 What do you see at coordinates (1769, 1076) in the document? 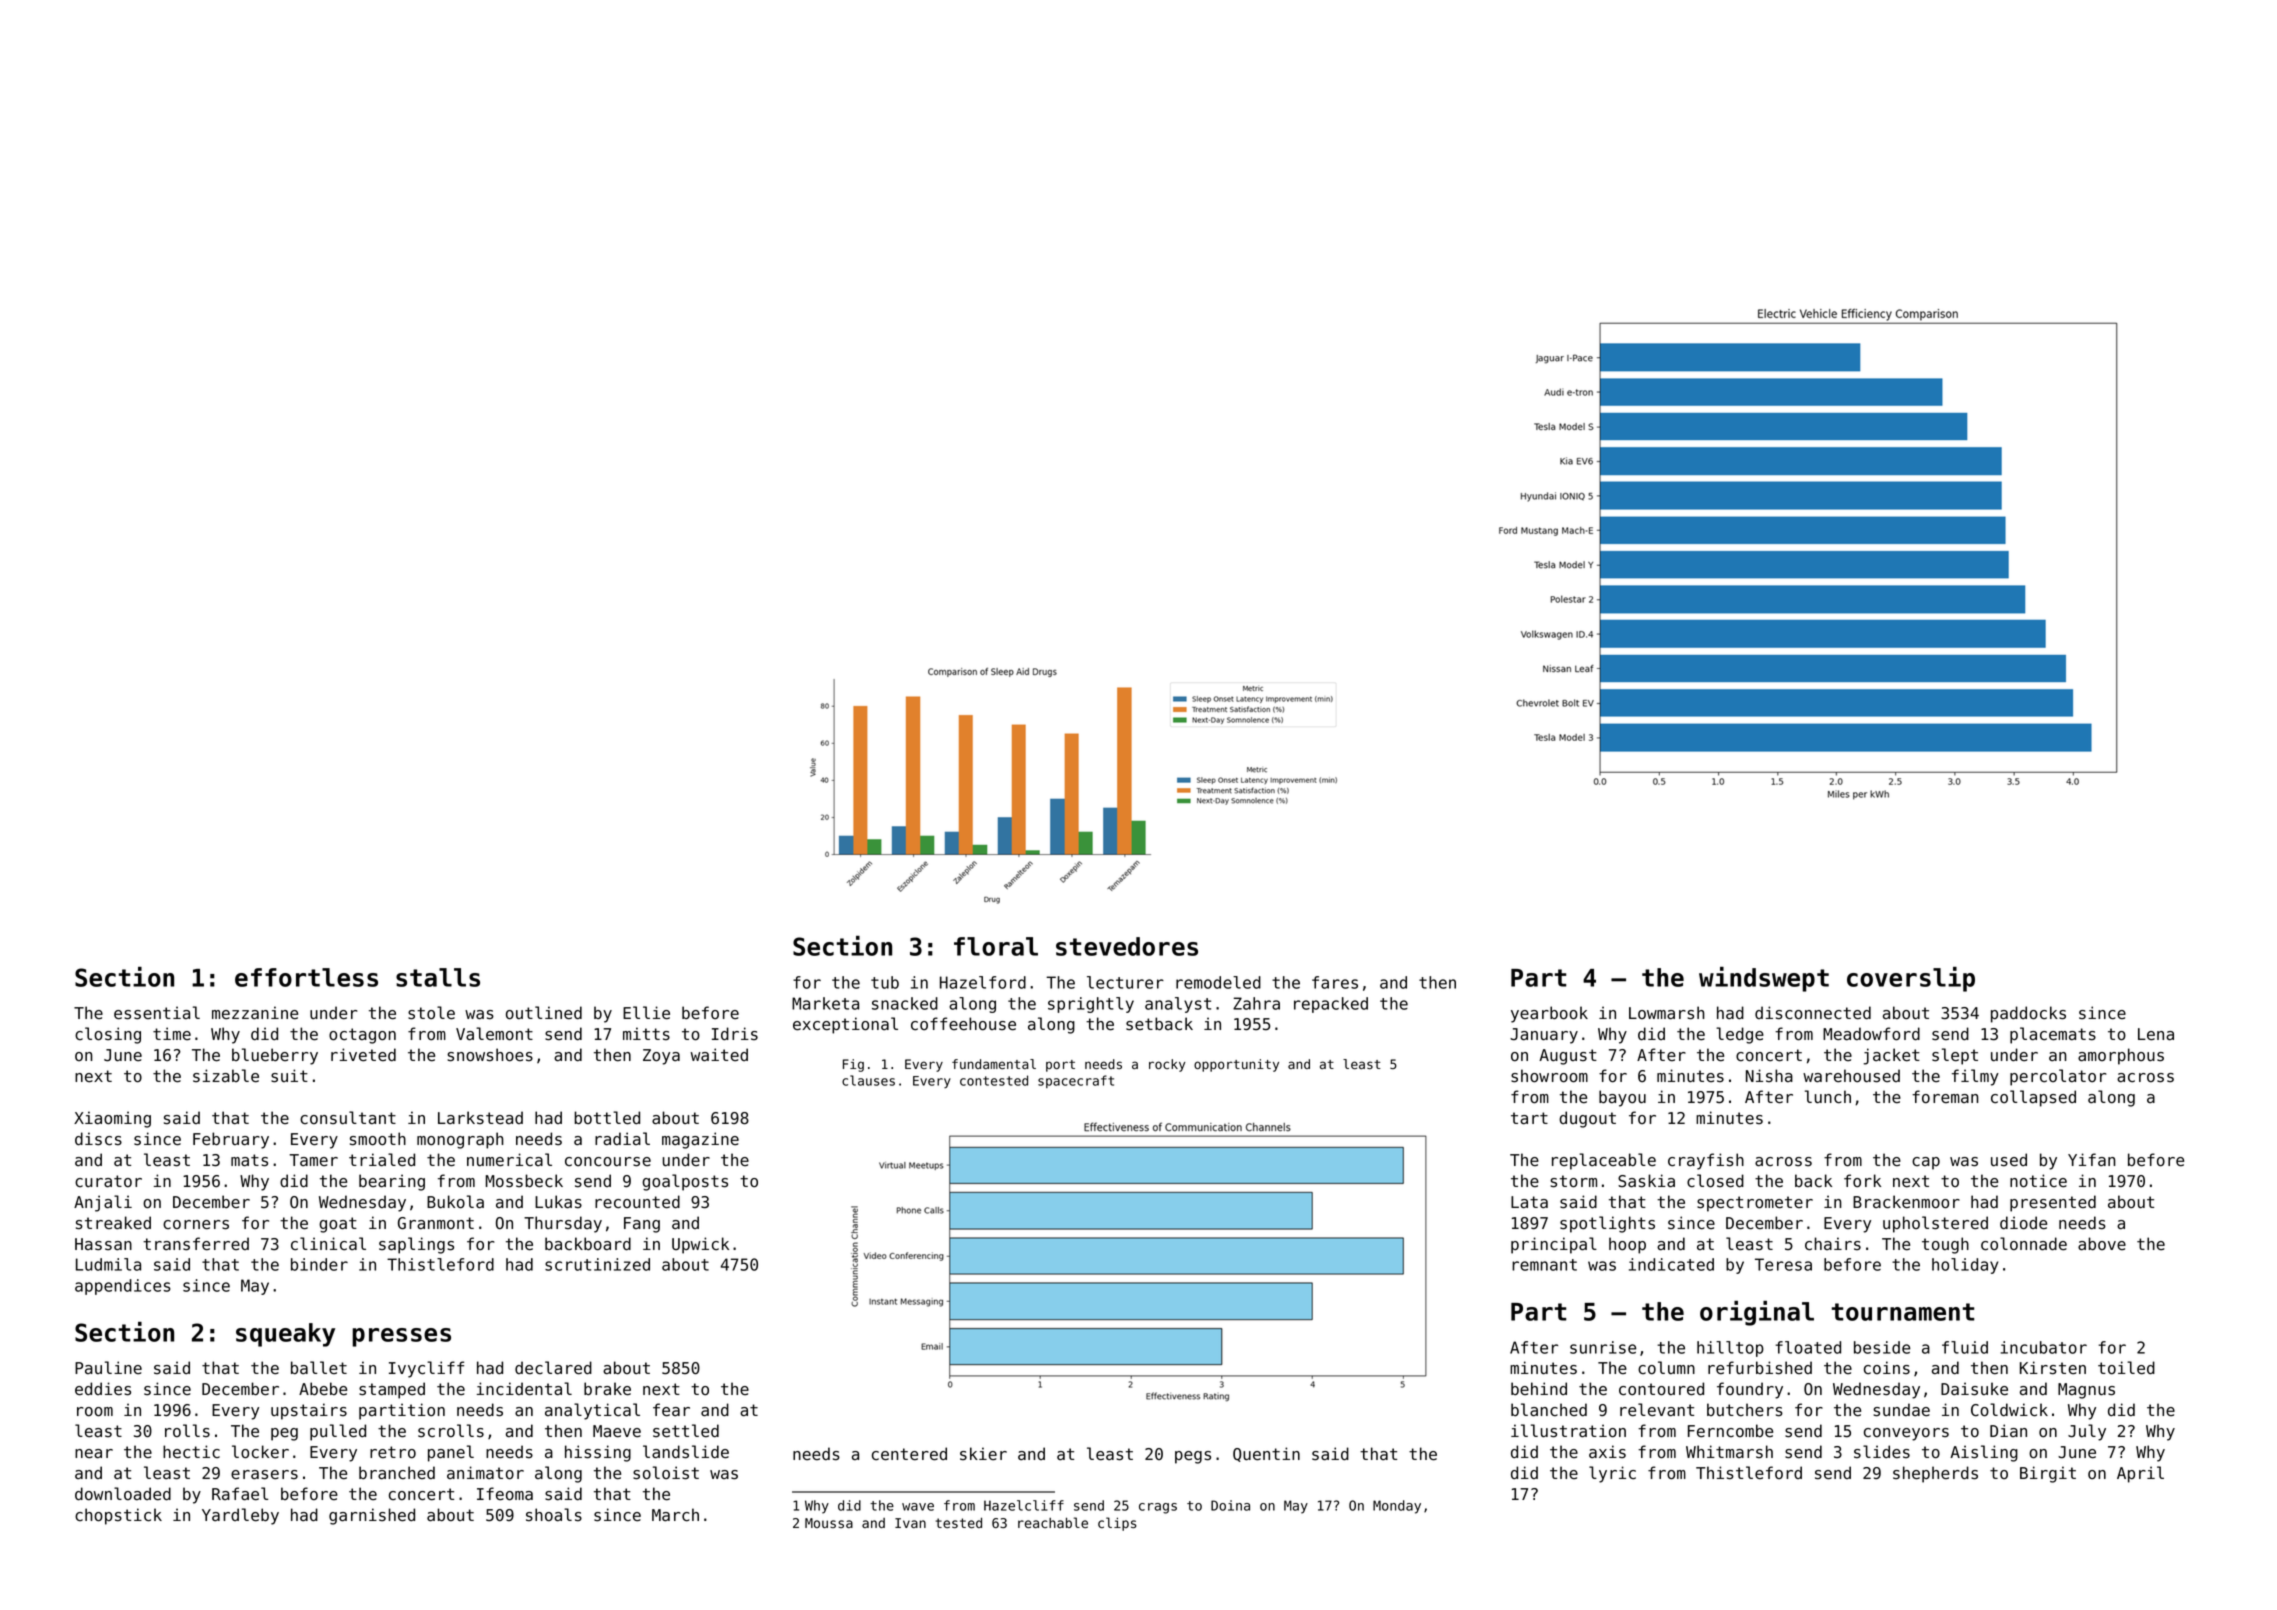
I see `Nisha` at bounding box center [1769, 1076].
